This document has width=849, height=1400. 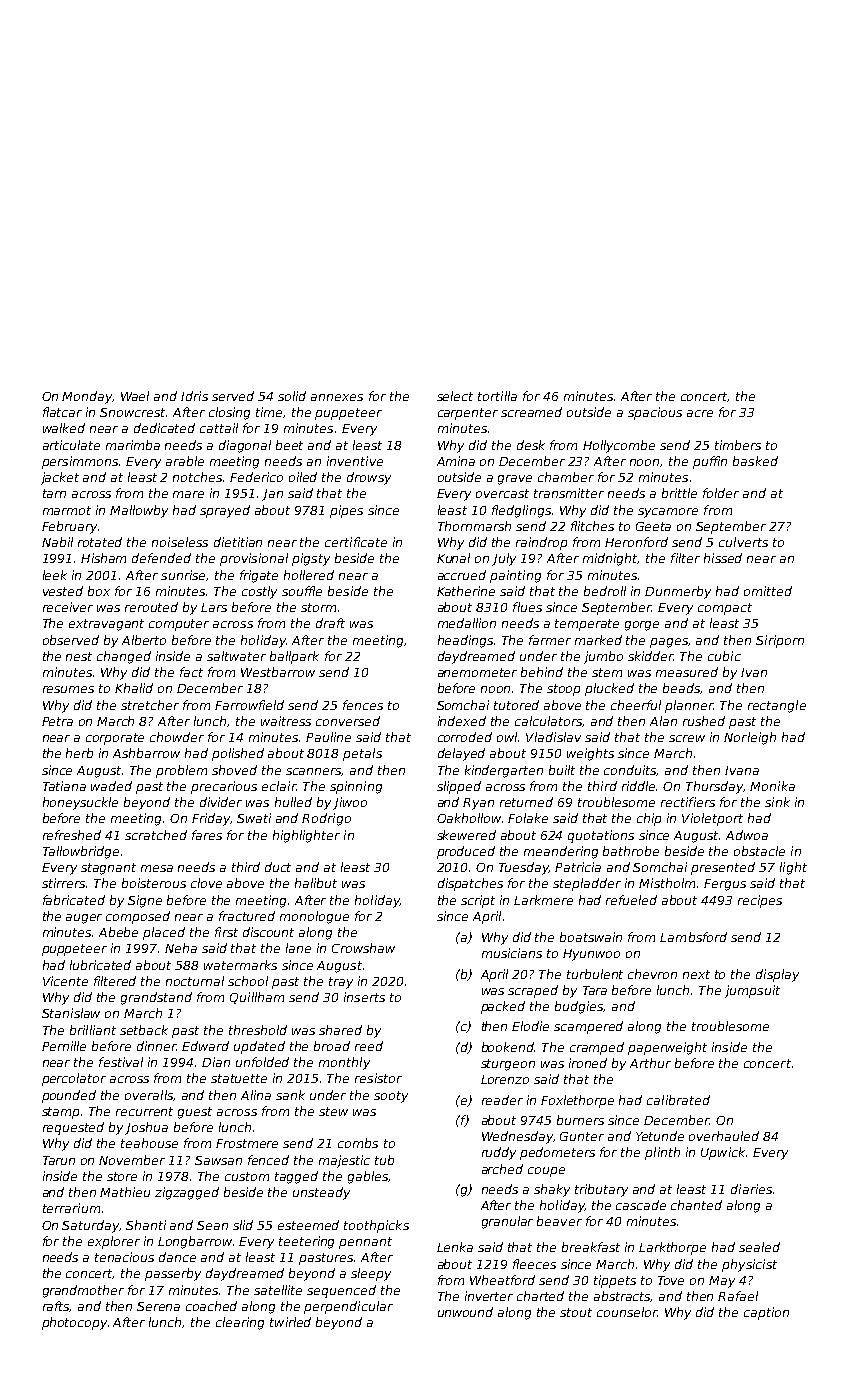 I want to click on Vicente, so click(x=65, y=981).
